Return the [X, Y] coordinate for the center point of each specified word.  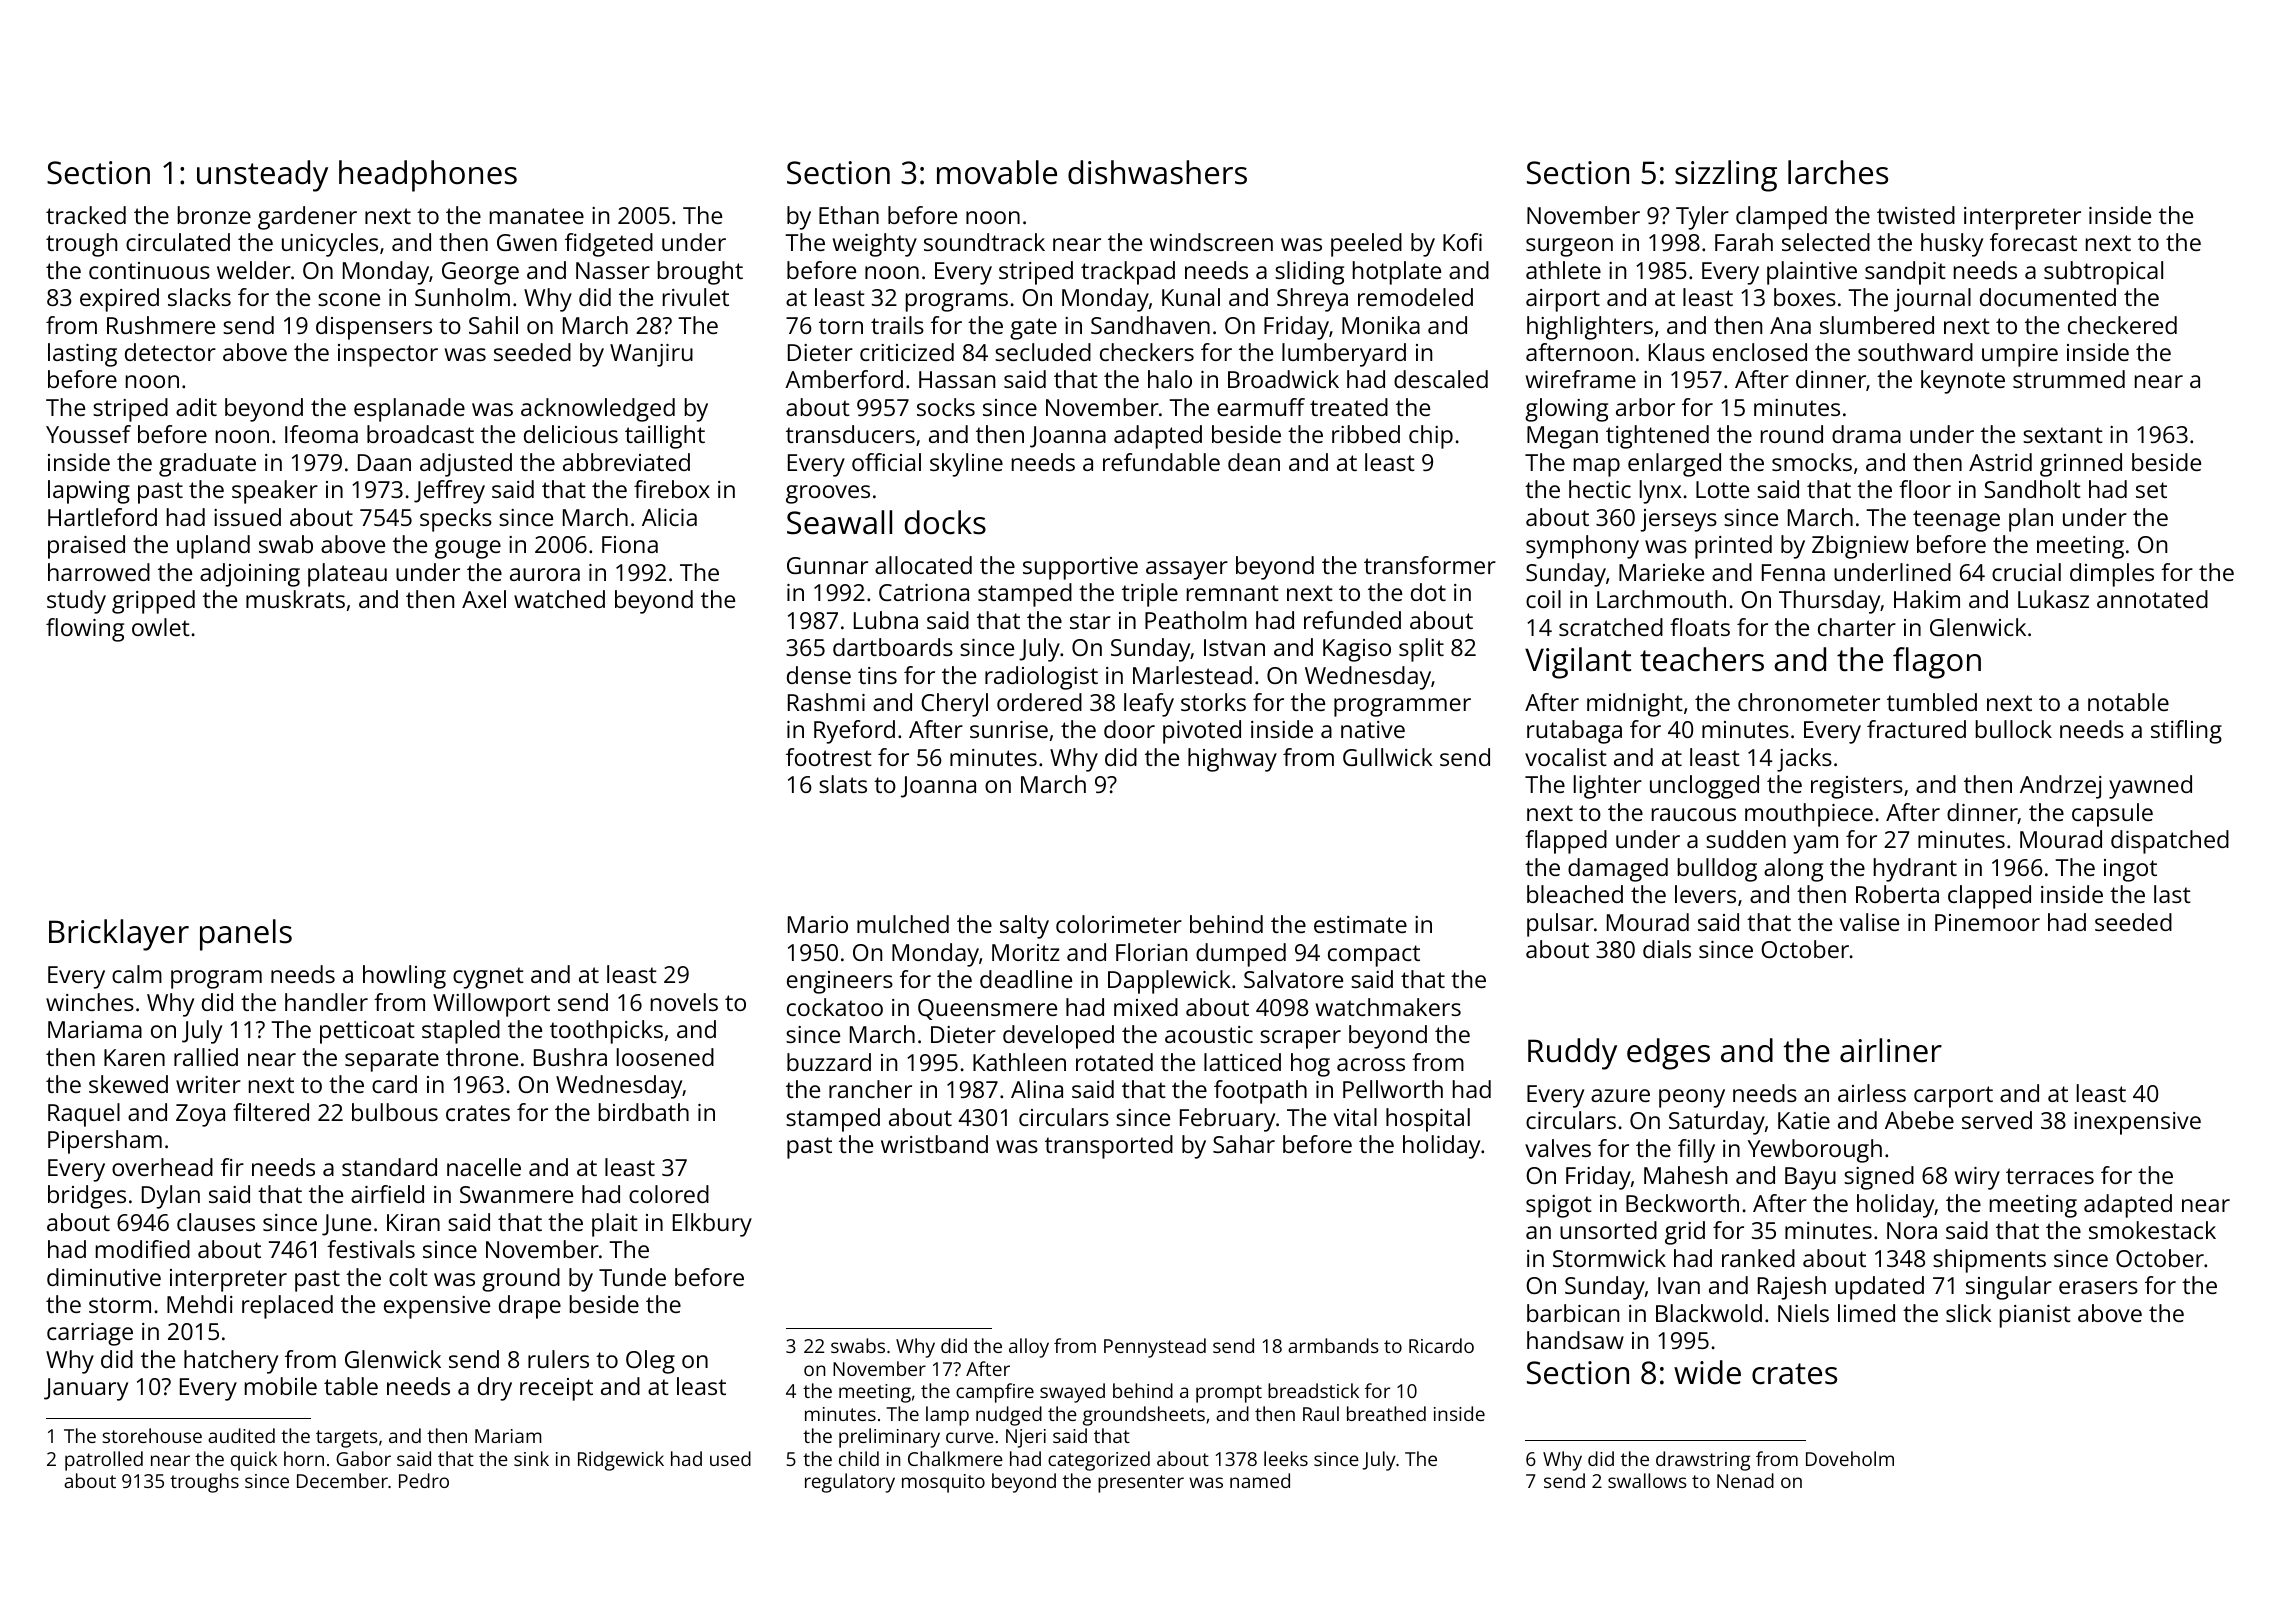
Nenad [1745, 1480]
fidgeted [609, 245]
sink [531, 1458]
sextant [2063, 435]
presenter [1141, 1484]
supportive [1080, 568]
